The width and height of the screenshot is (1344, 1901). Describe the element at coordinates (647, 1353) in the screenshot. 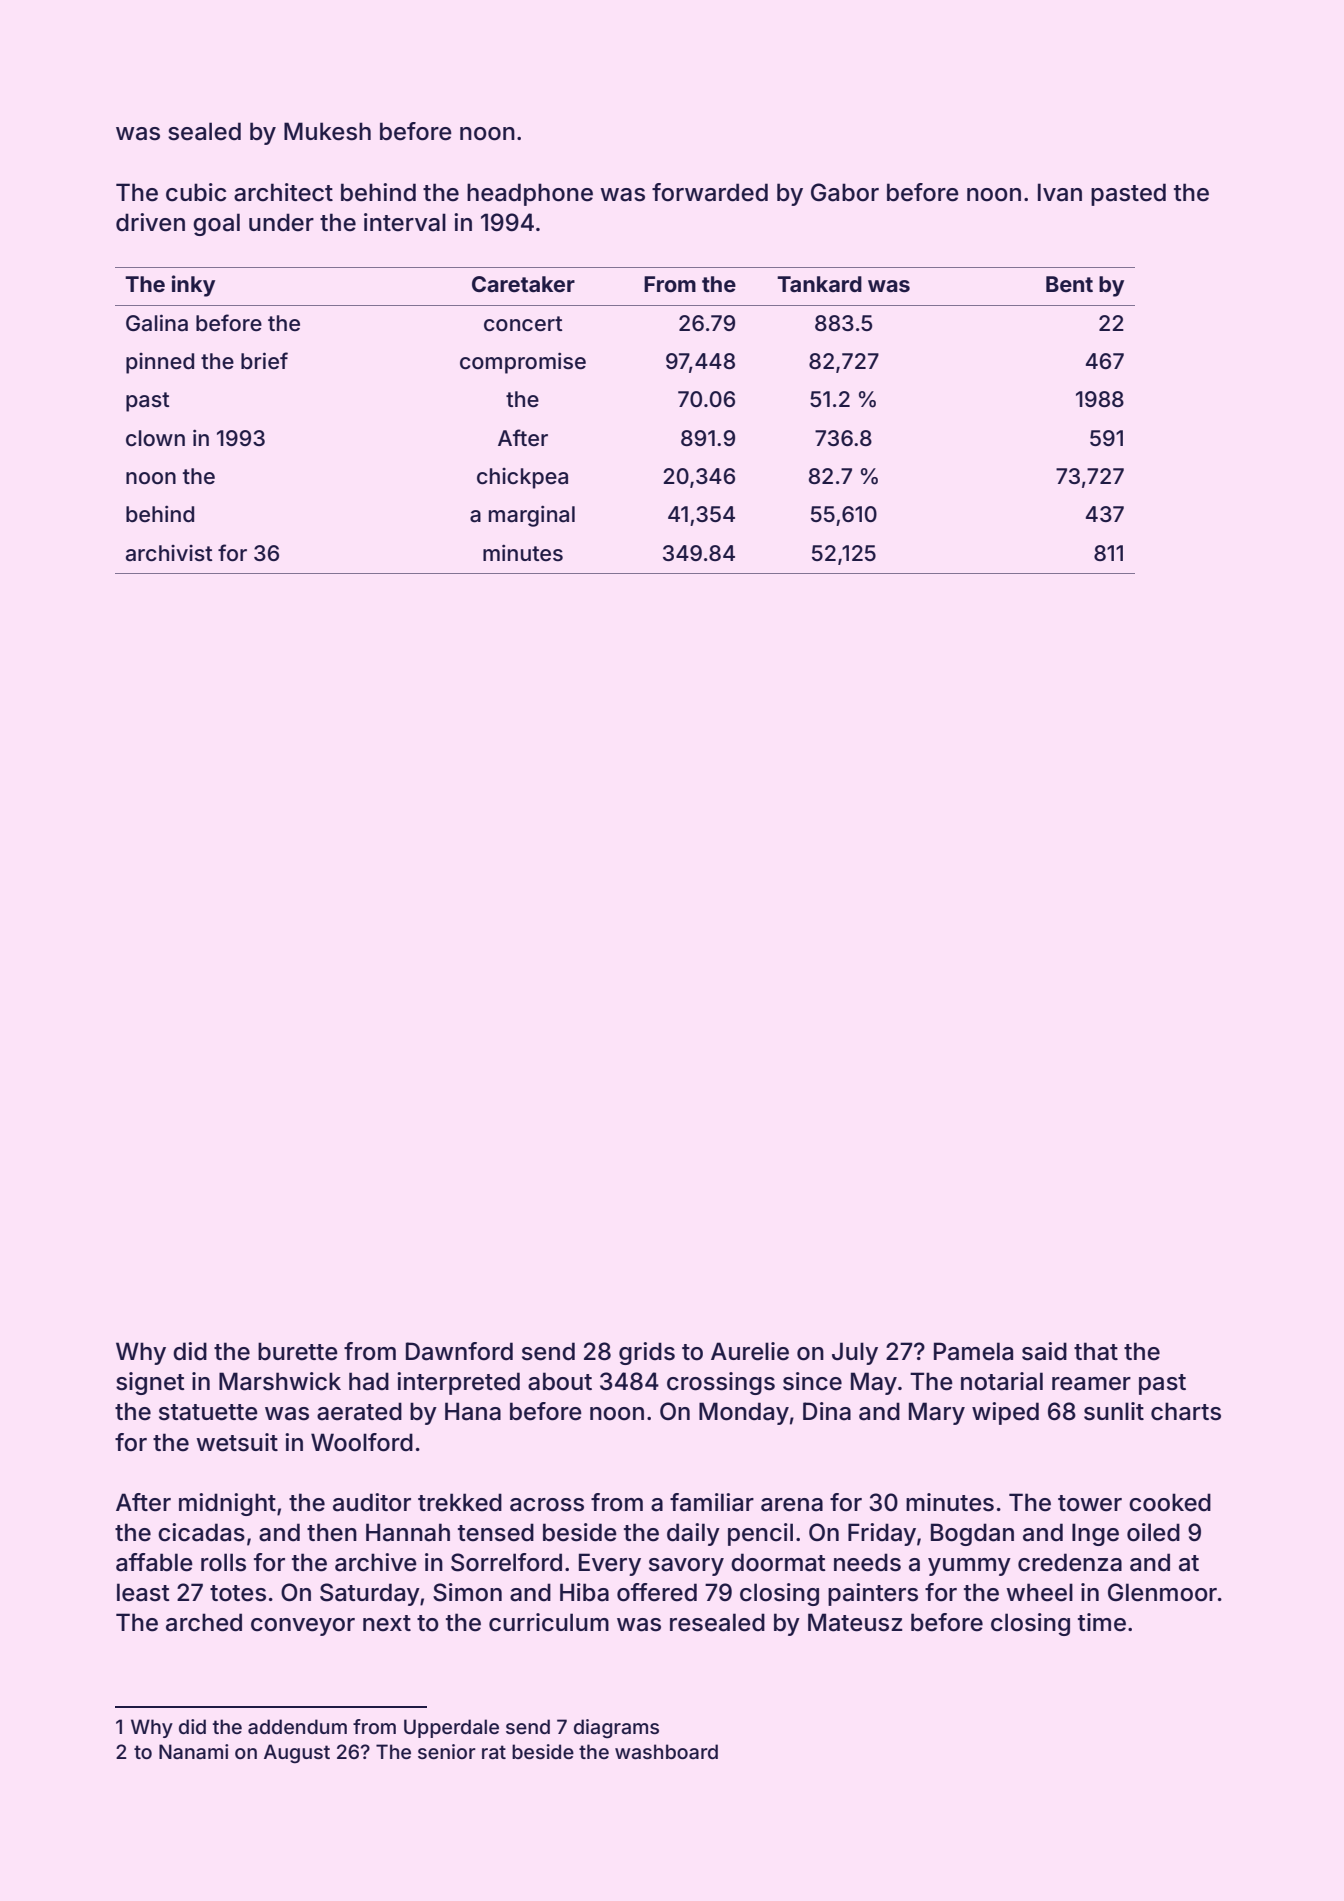

I see `grids` at that location.
